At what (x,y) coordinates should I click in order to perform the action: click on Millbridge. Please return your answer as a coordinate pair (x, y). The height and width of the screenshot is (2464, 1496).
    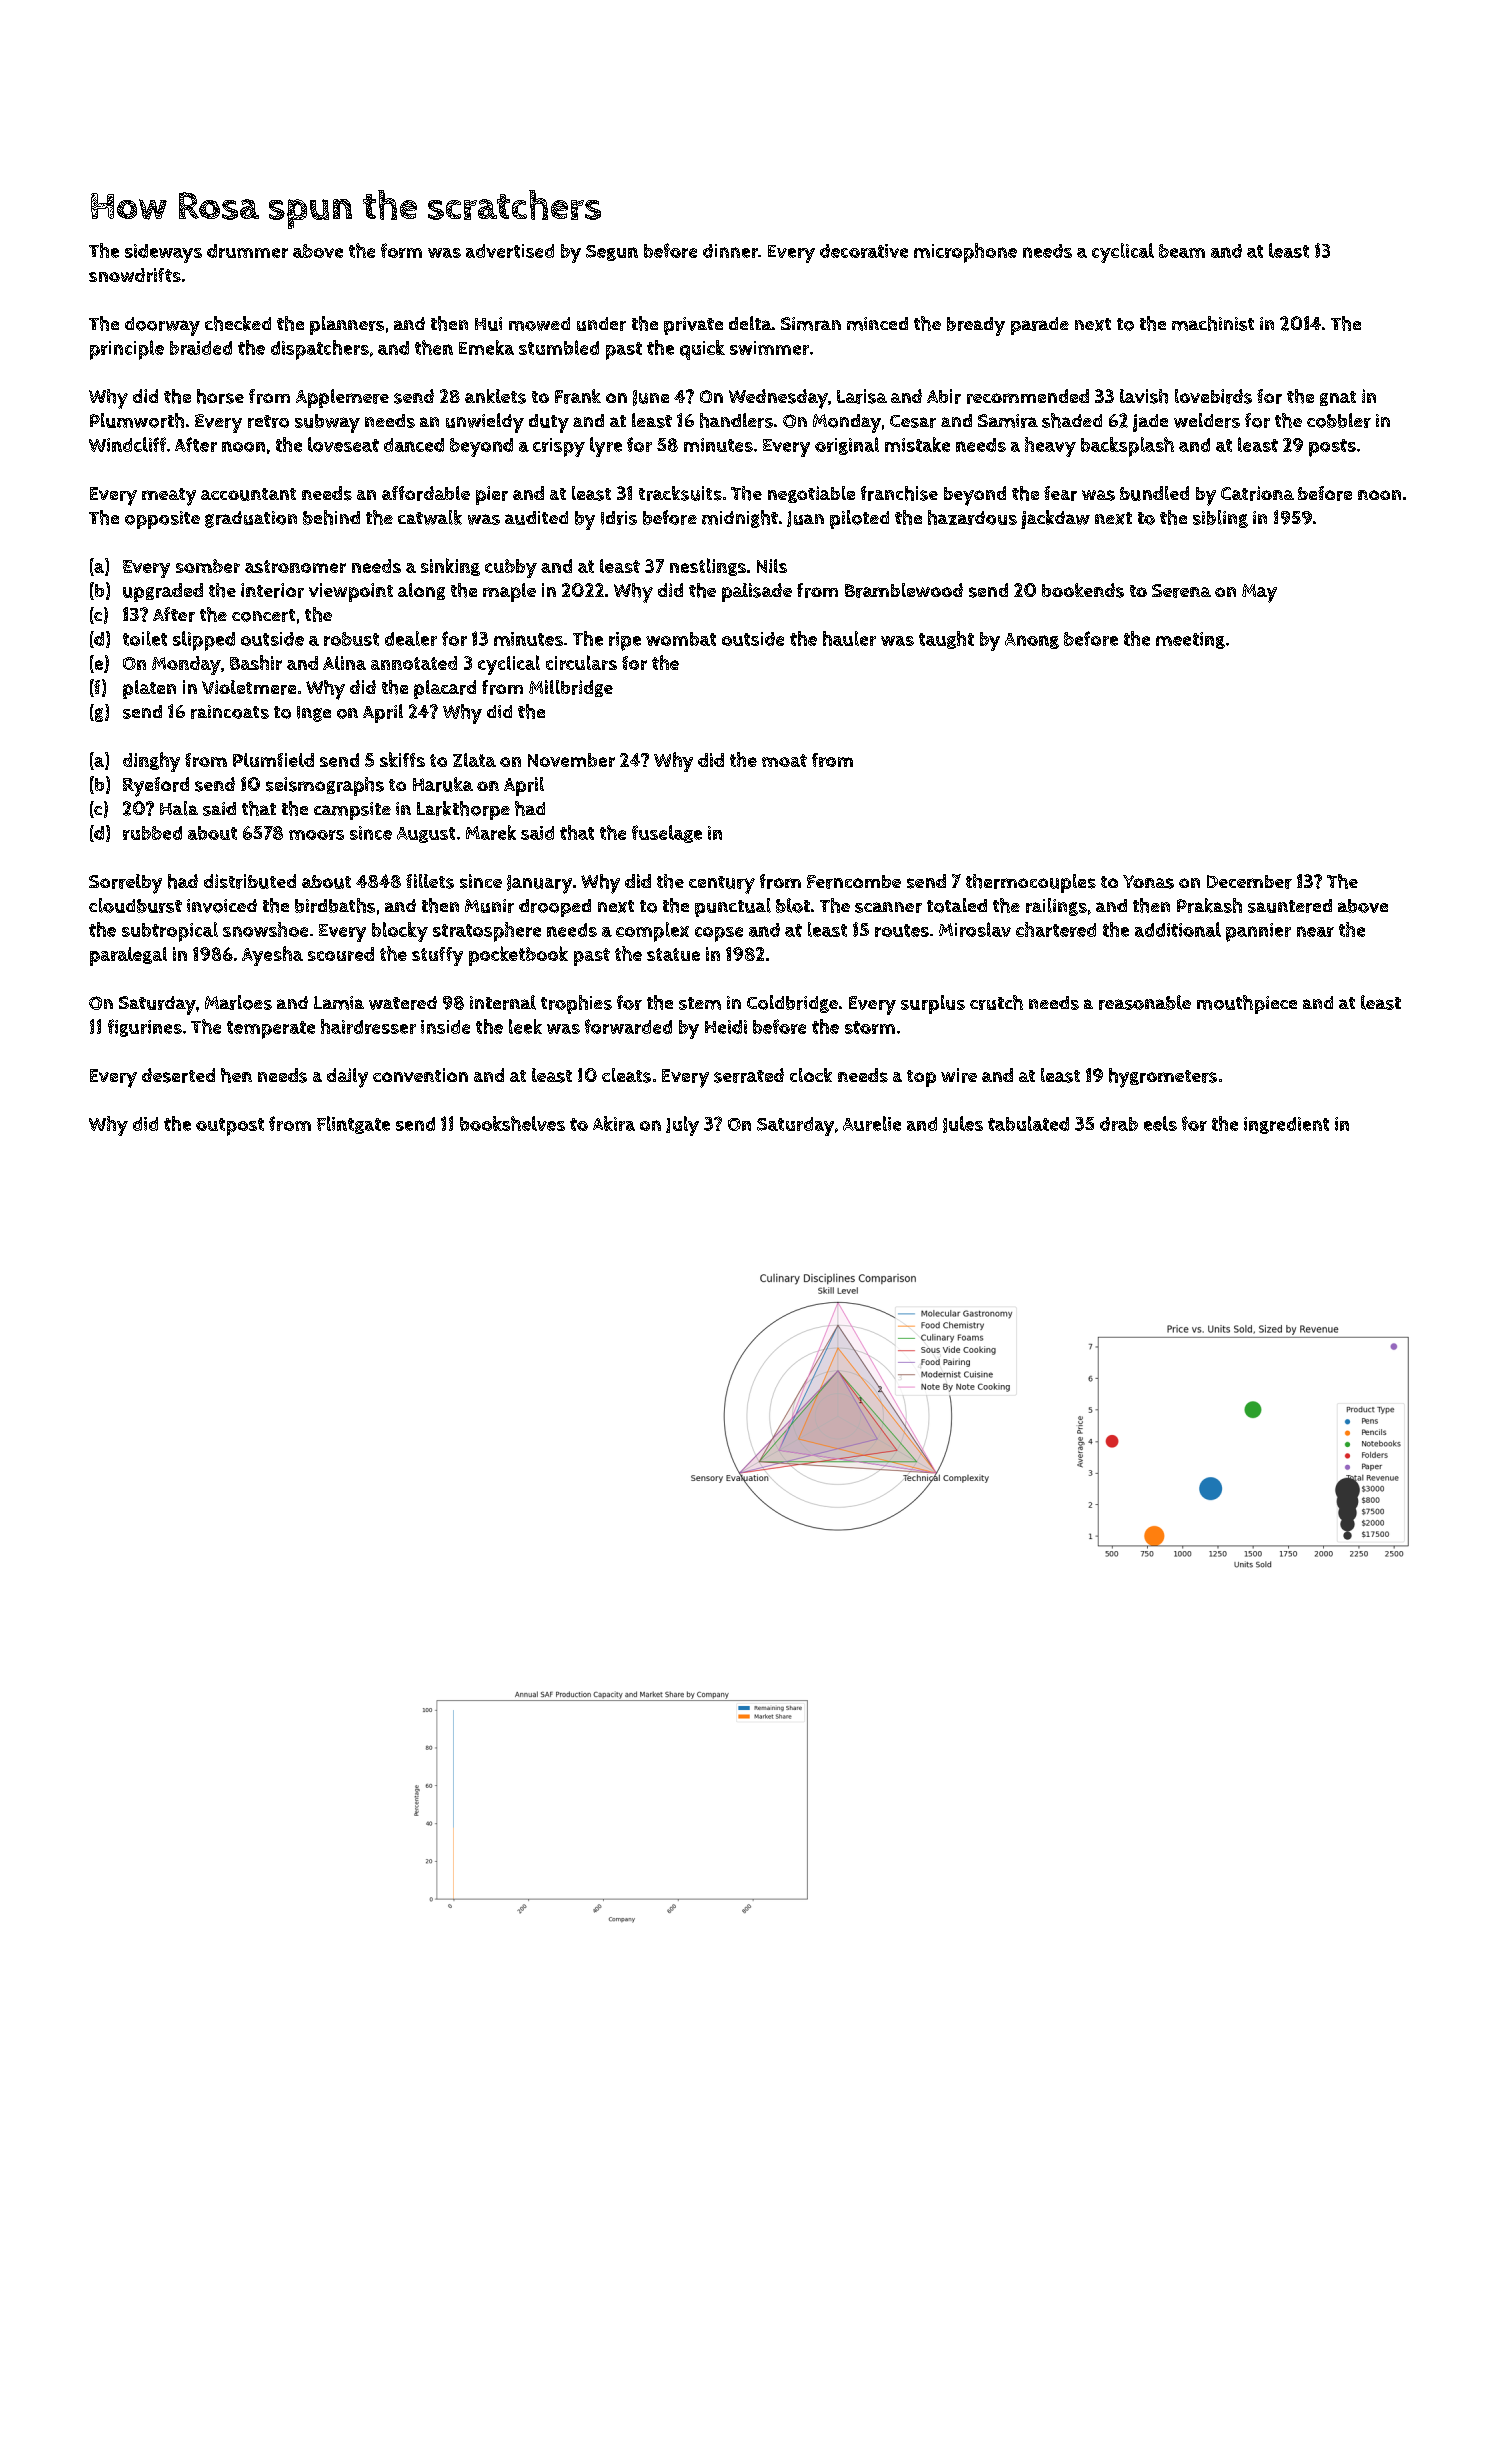
    Looking at the image, I should click on (571, 688).
